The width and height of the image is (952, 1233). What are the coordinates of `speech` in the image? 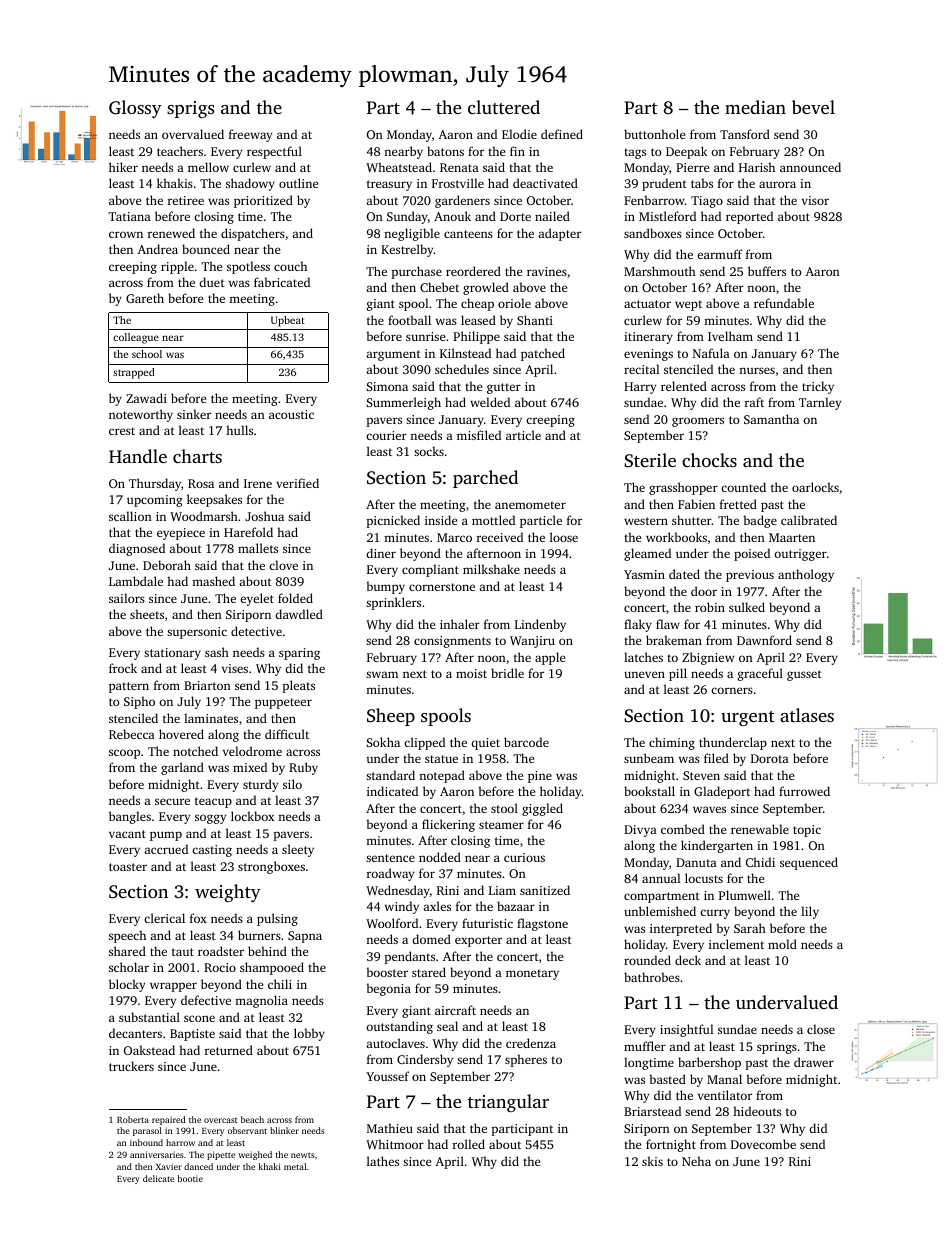 It's located at (127, 936).
